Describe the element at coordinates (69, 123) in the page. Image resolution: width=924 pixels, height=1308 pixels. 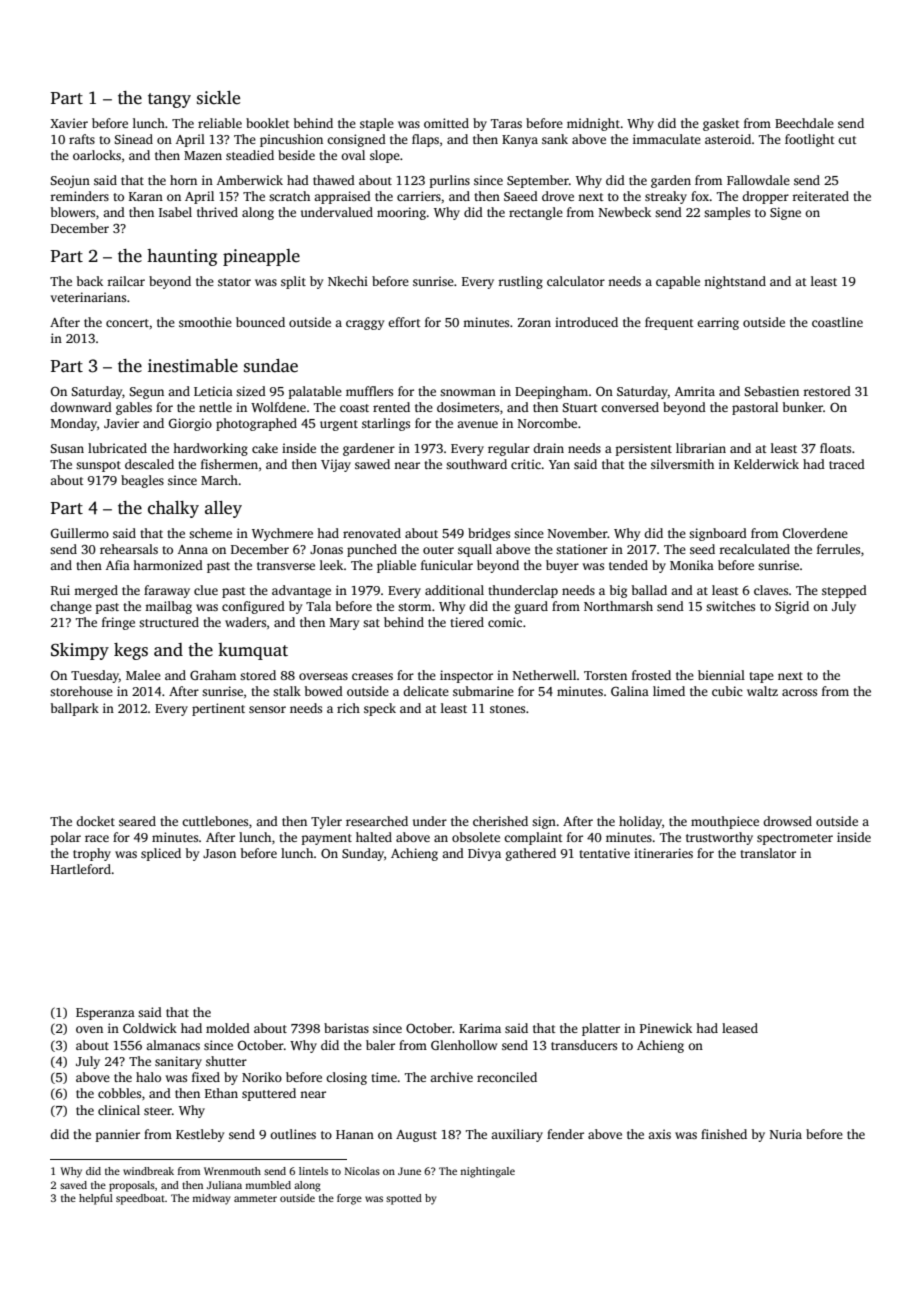
I see `Xavier` at that location.
